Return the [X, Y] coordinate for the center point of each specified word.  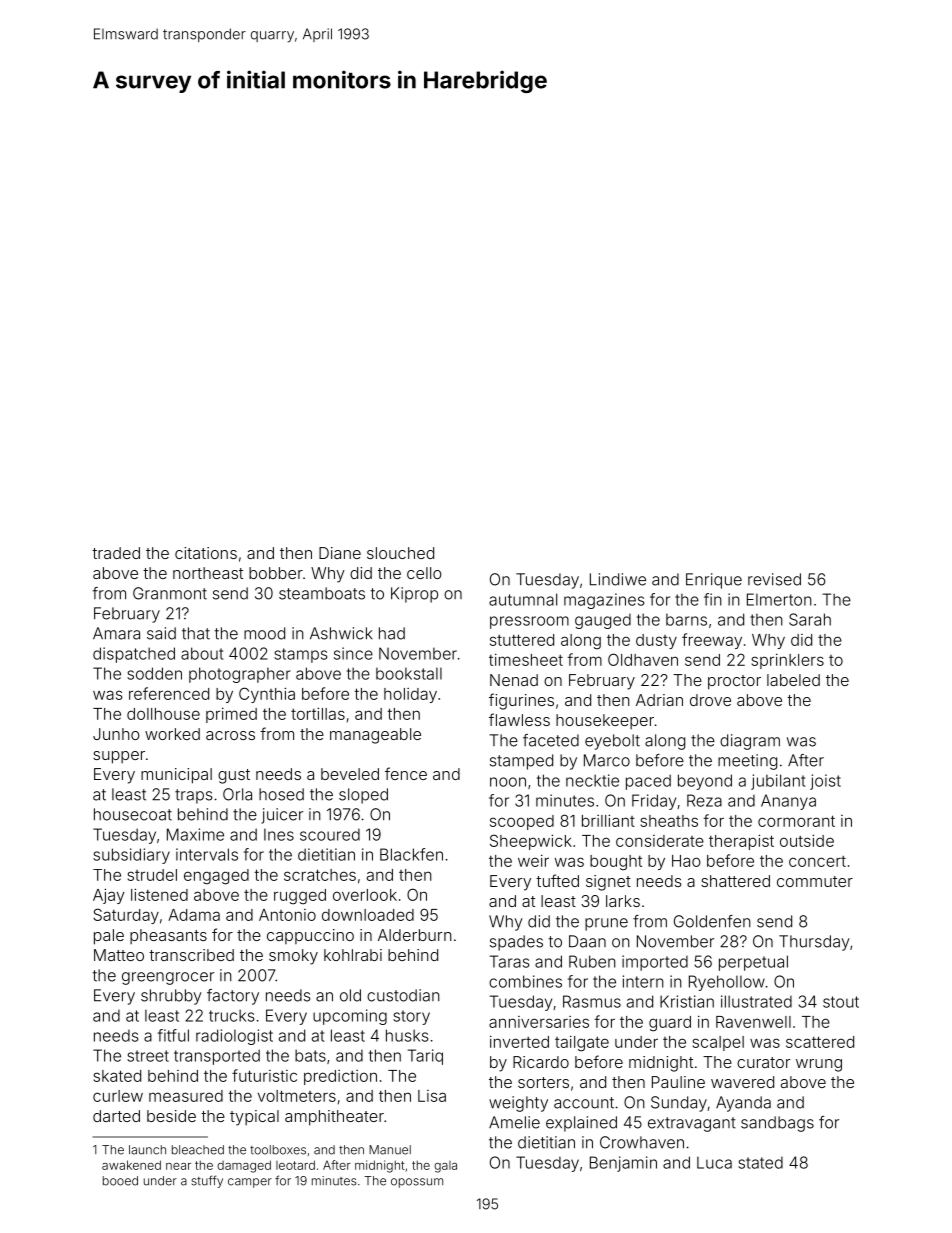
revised [774, 579]
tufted [557, 880]
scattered [820, 1042]
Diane [340, 553]
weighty [518, 1104]
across [230, 735]
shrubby [171, 997]
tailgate [582, 1043]
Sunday [679, 1104]
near [178, 1166]
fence [406, 773]
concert [817, 861]
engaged [216, 877]
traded [116, 553]
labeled [793, 680]
